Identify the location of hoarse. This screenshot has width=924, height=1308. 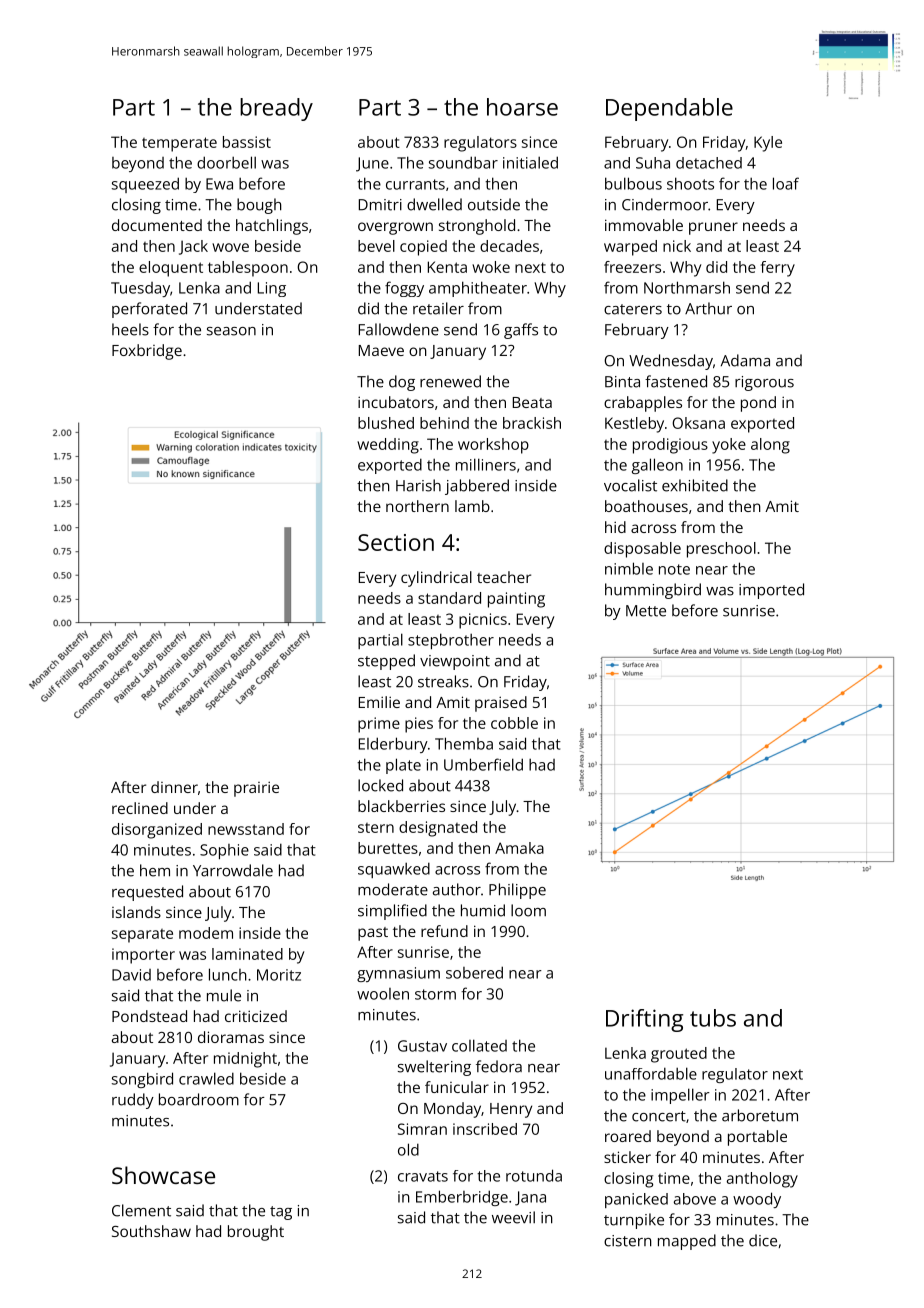
(522, 107).
